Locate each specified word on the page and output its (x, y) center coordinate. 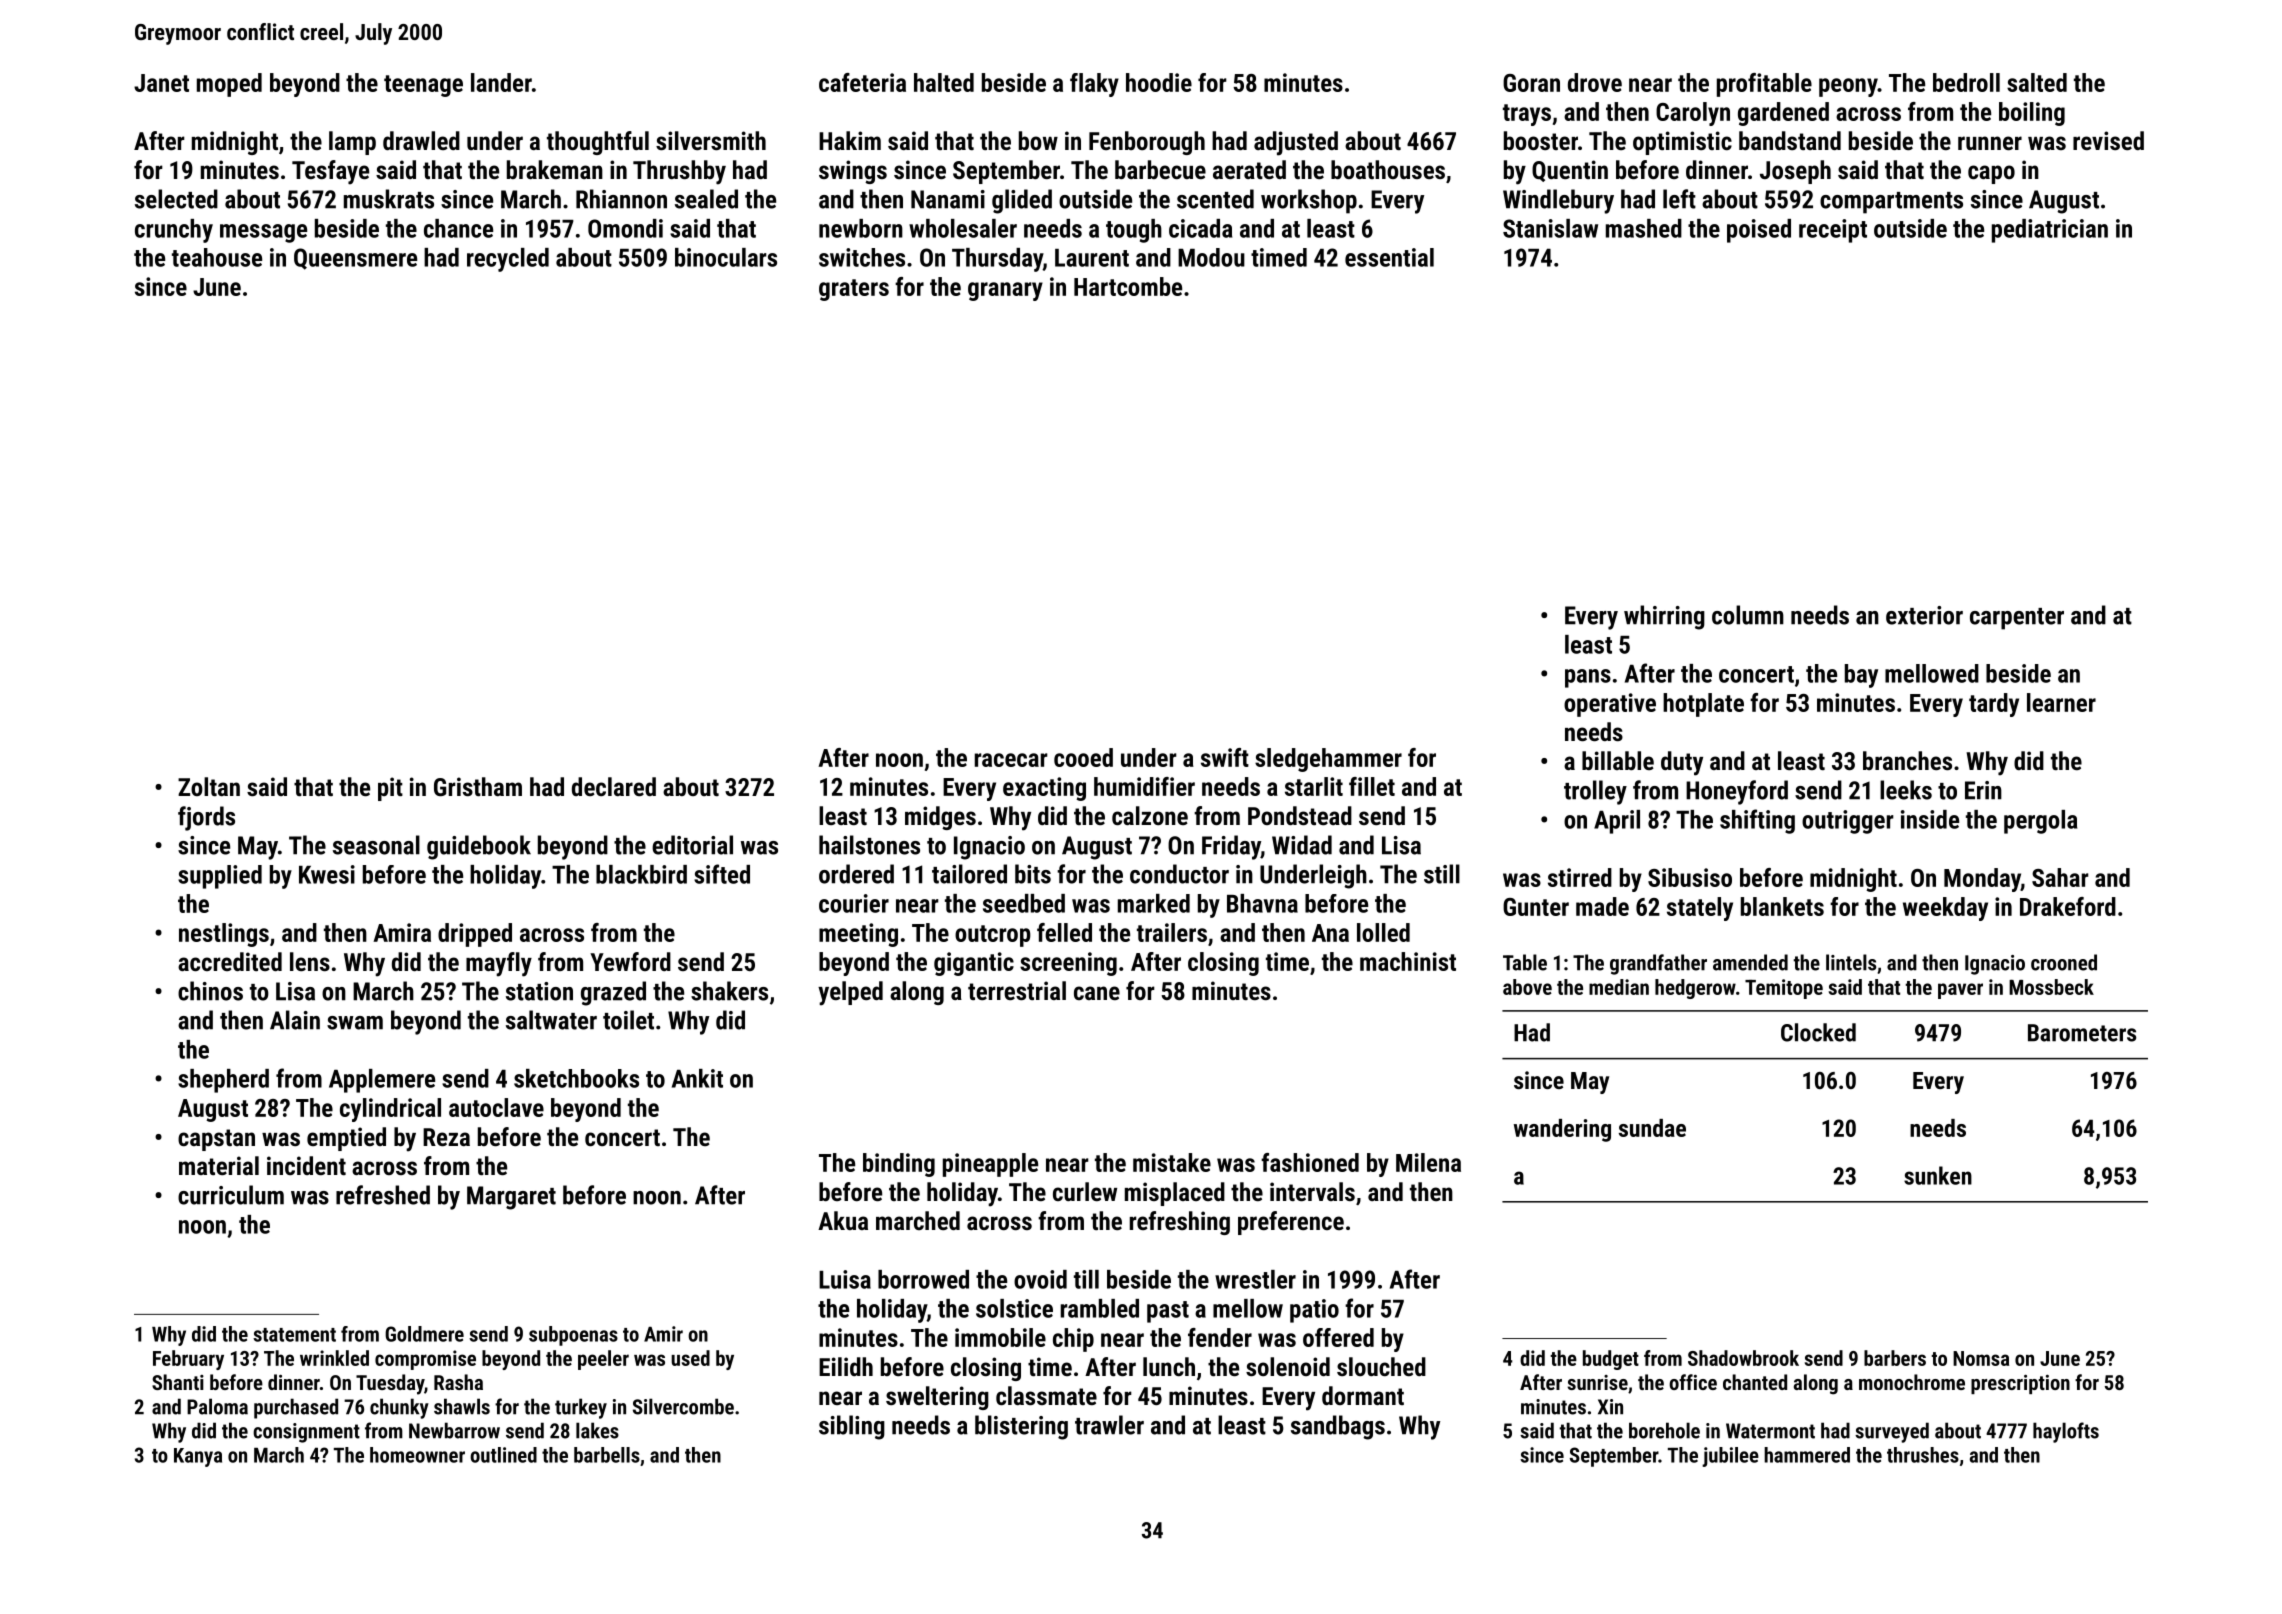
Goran (1531, 83)
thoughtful (598, 143)
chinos (210, 991)
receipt (1833, 231)
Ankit (697, 1078)
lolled (1383, 932)
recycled (508, 260)
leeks (1906, 790)
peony (1848, 87)
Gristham (478, 786)
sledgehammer (1328, 760)
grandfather (1658, 964)
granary (1005, 291)
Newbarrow (454, 1430)
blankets (1782, 906)
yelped (850, 993)
